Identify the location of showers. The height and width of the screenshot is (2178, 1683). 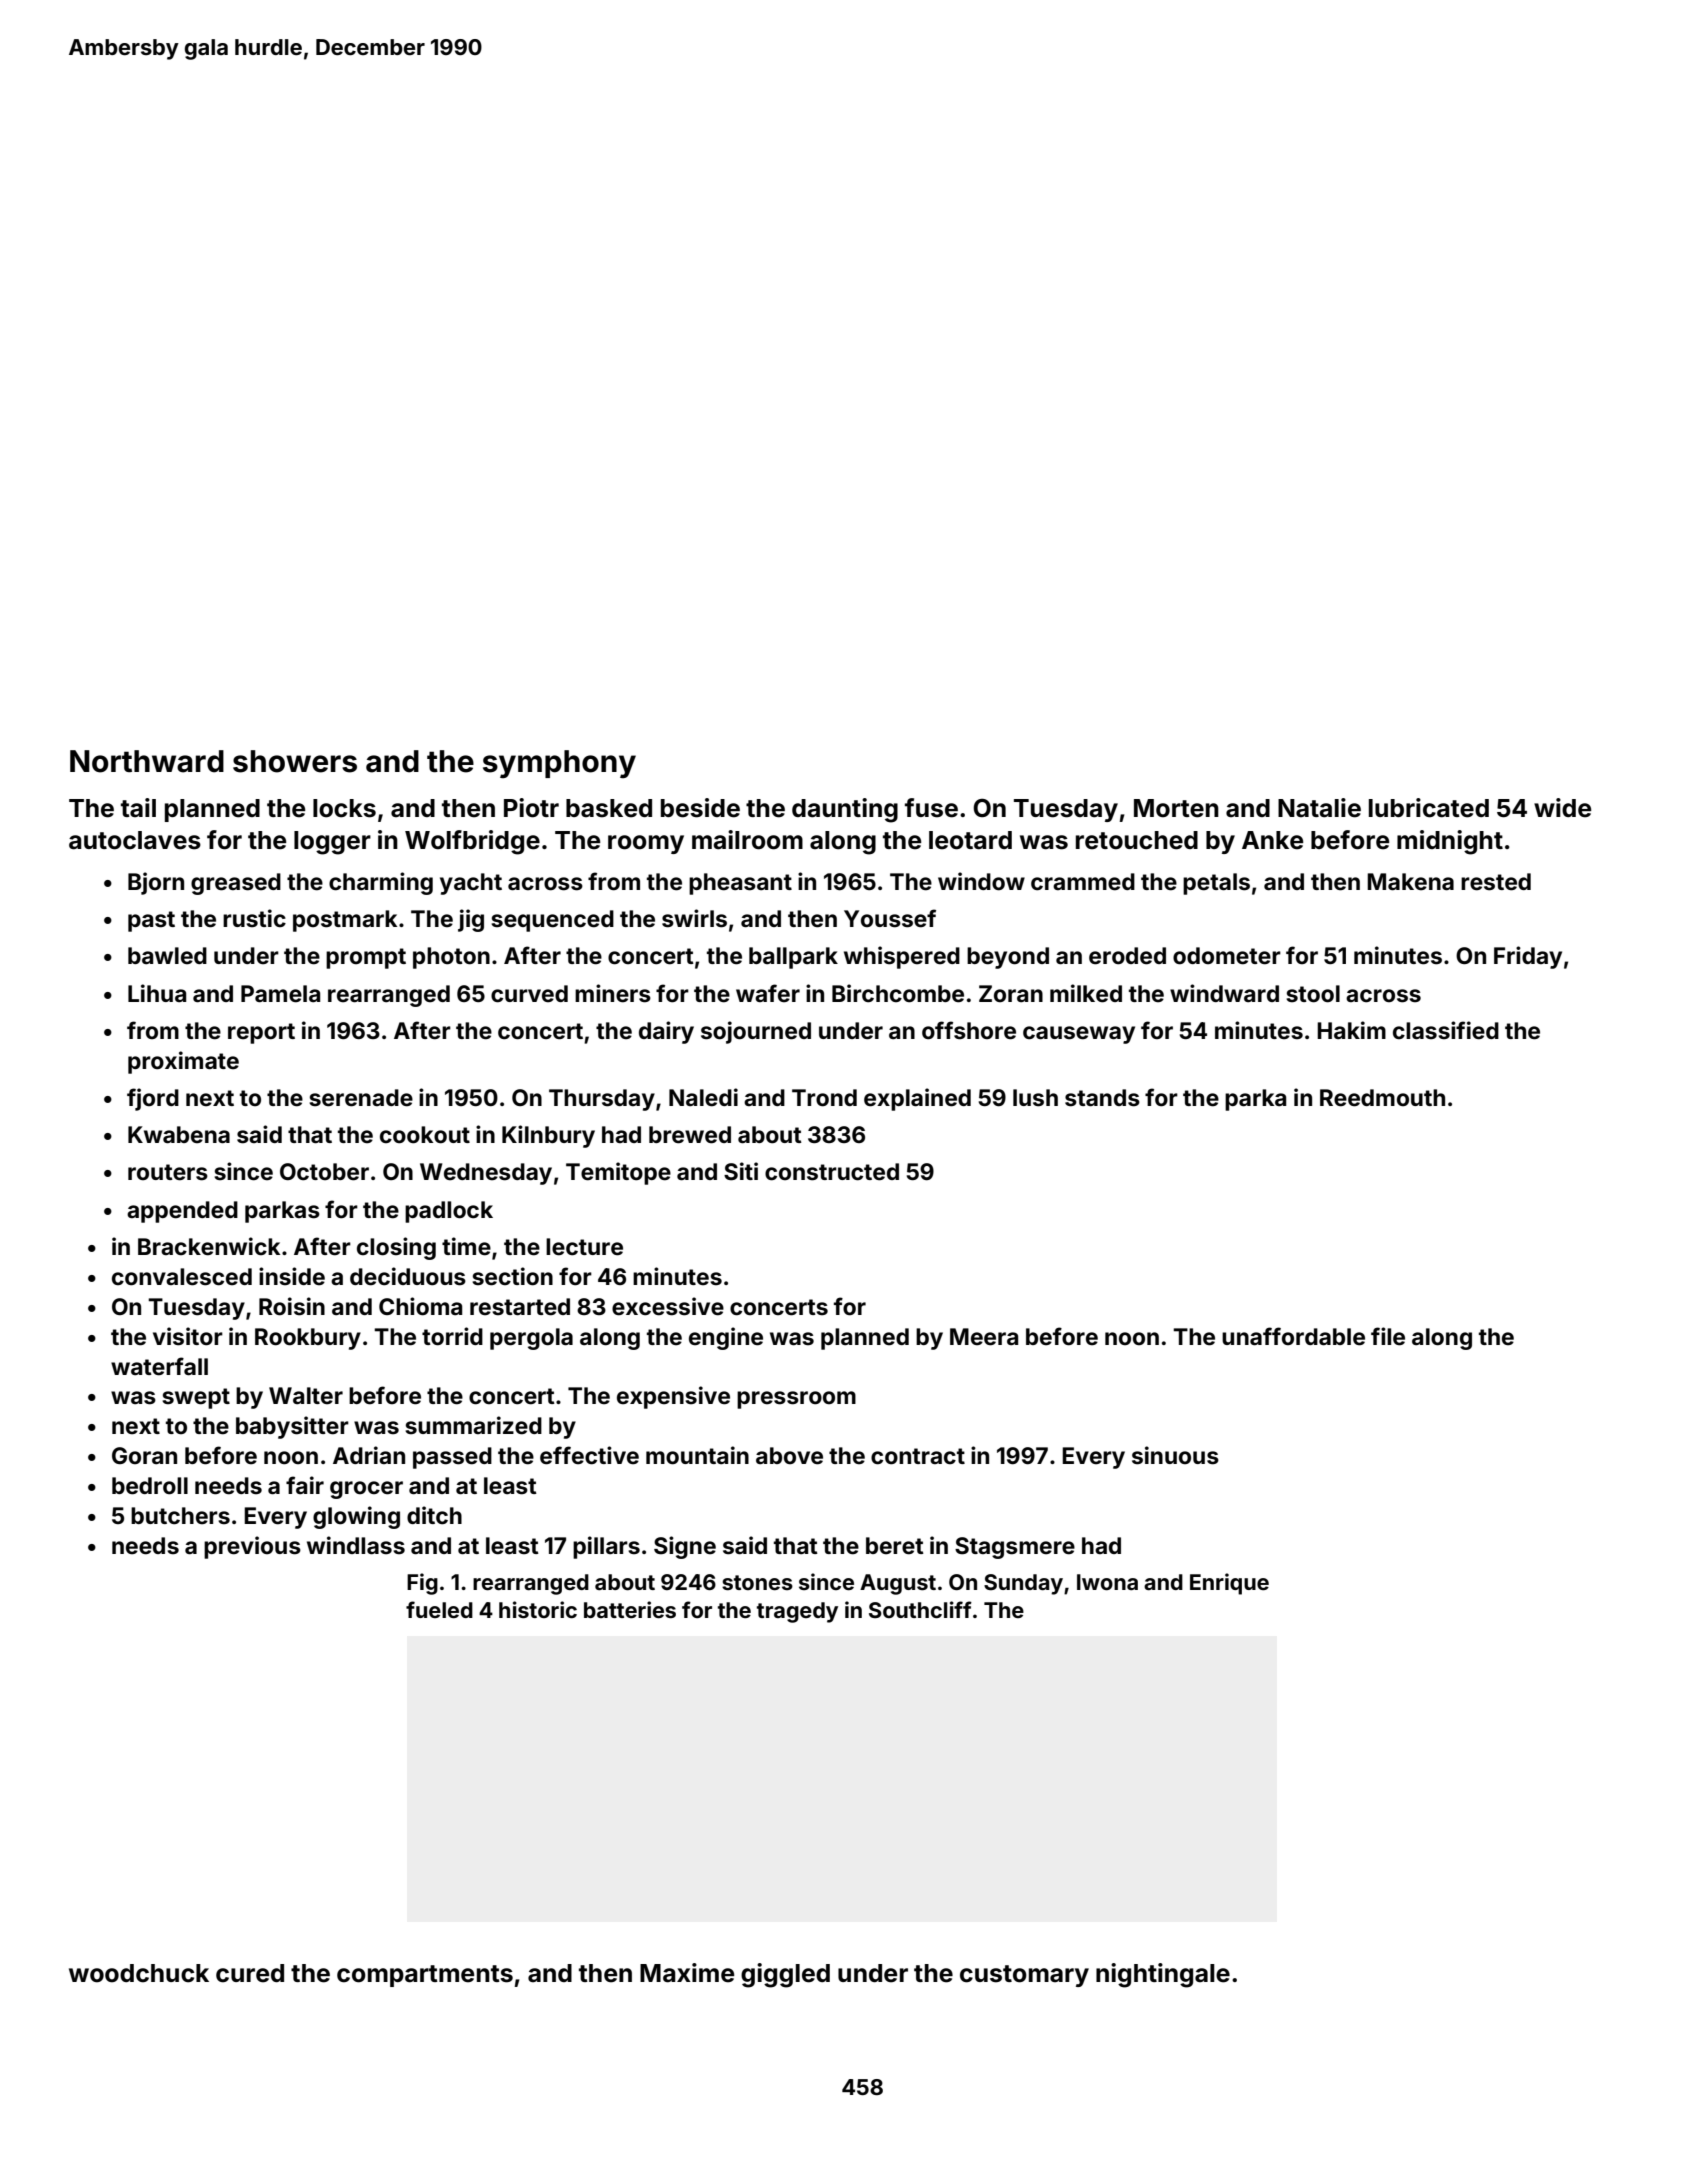
(295, 761).
